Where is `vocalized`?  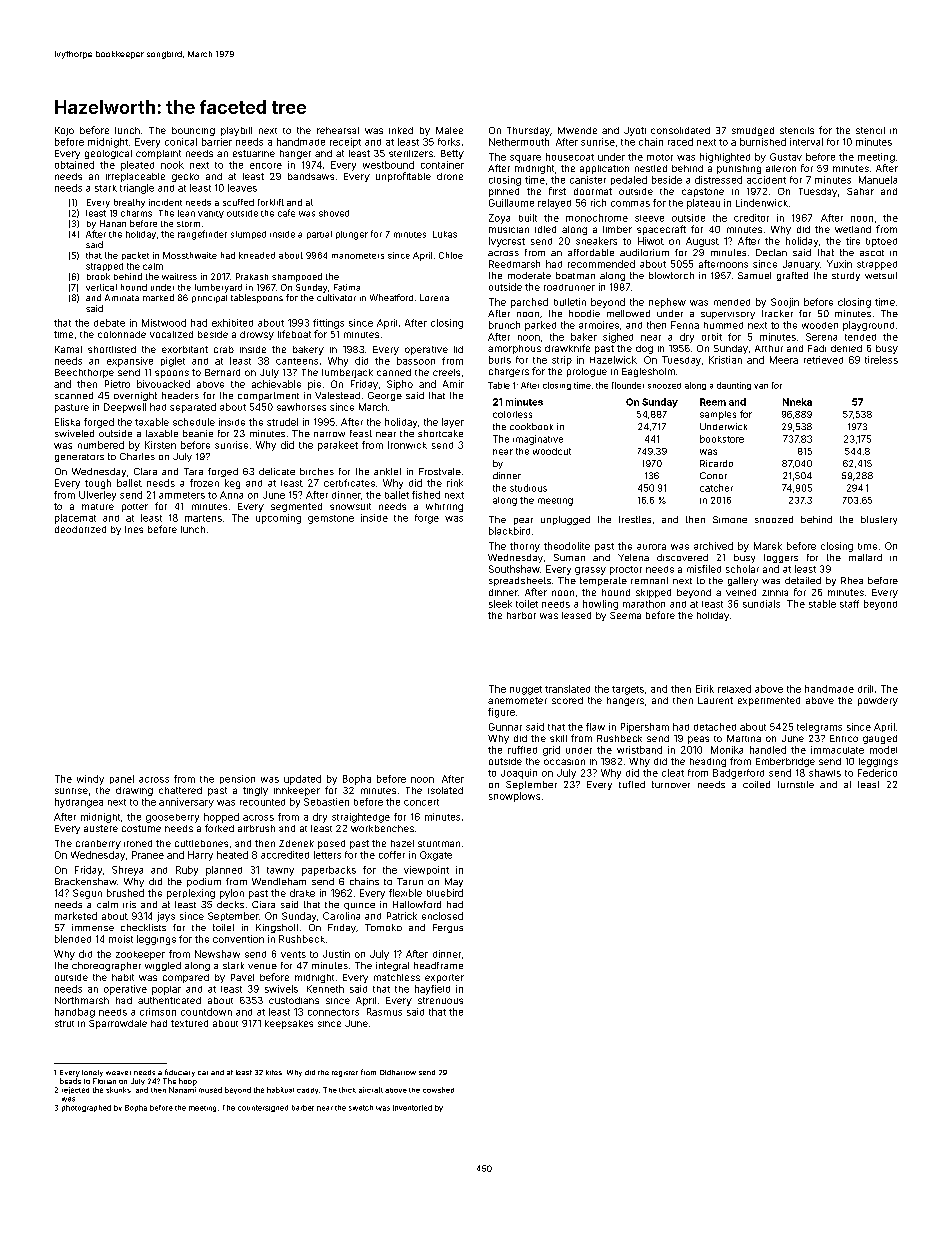
vocalized is located at coordinates (171, 334).
